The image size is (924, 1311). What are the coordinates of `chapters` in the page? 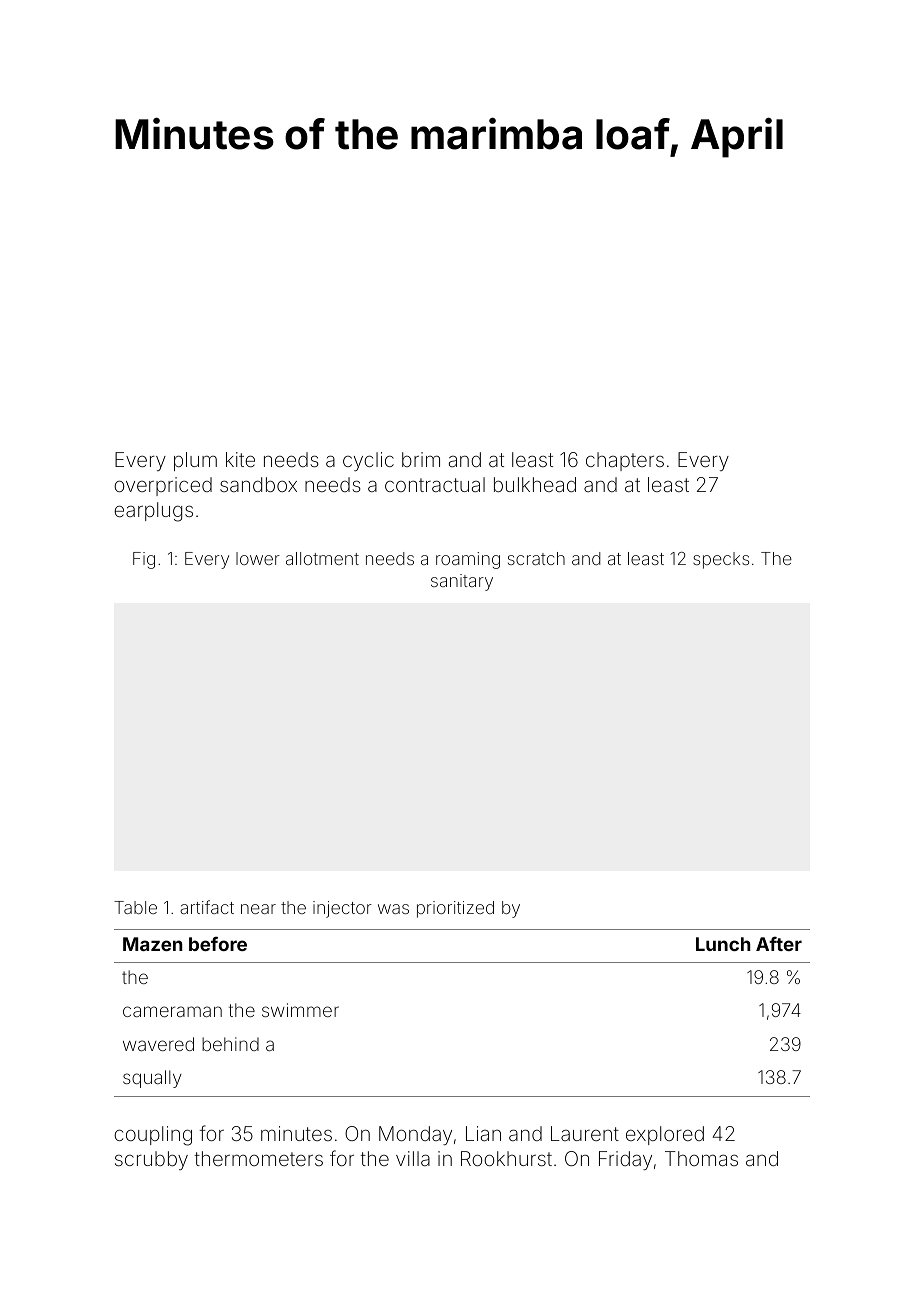 It's located at (625, 461).
